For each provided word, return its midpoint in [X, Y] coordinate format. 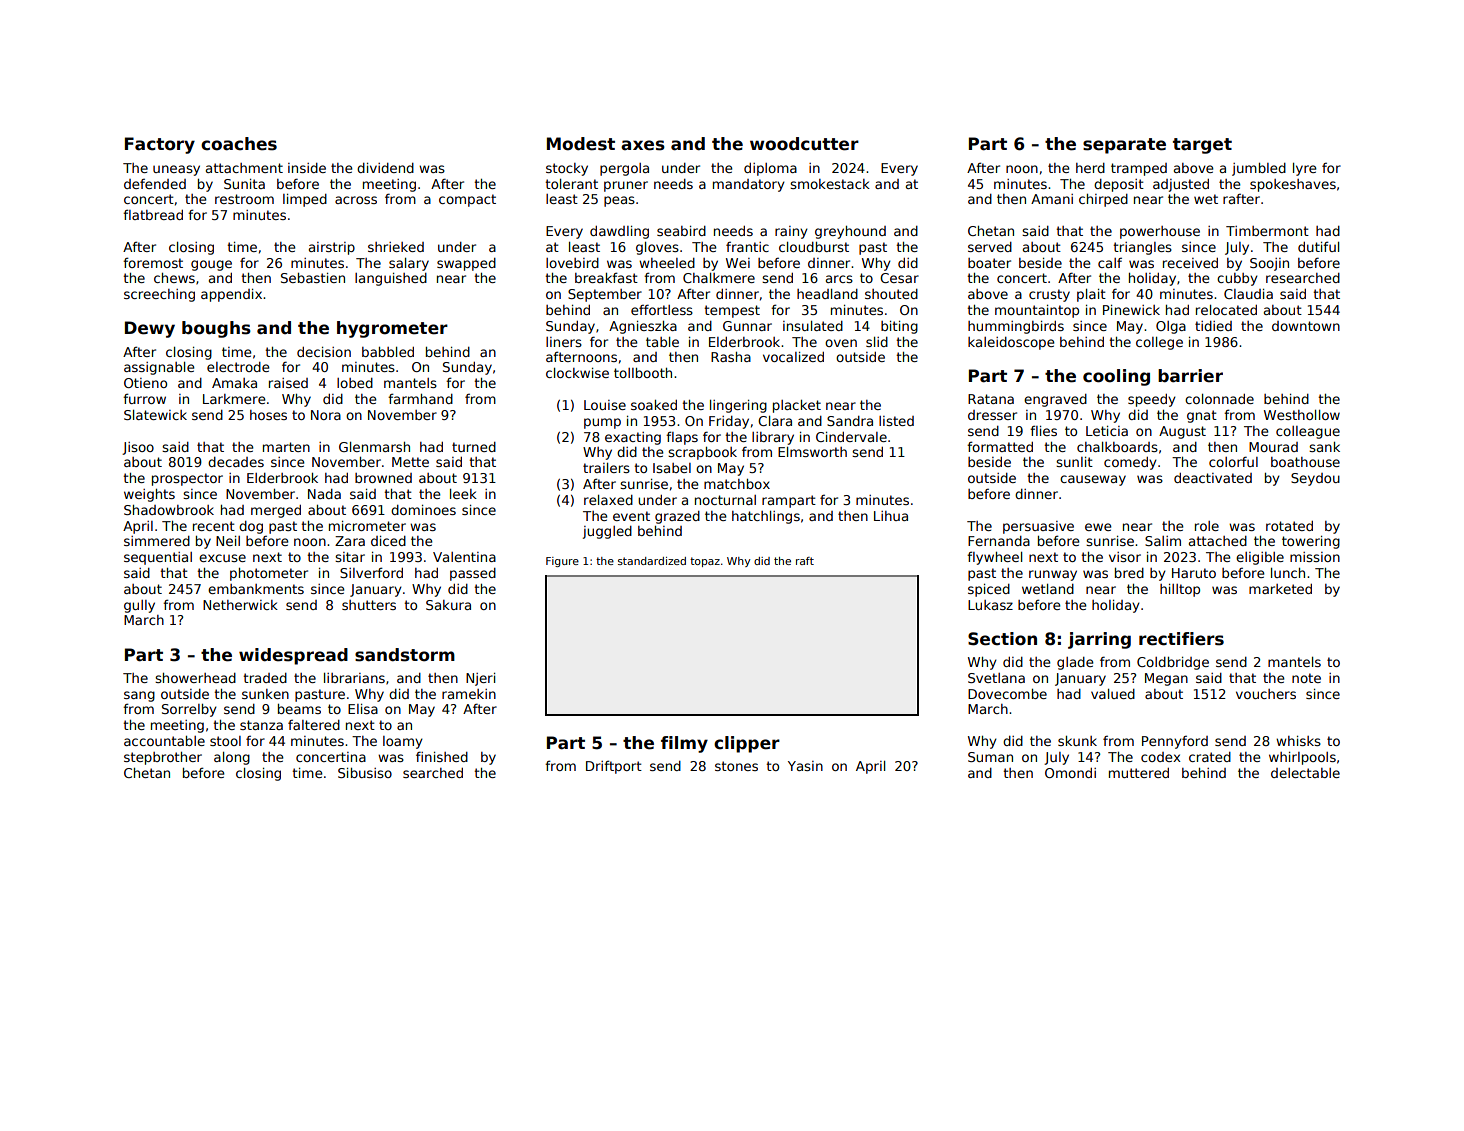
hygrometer [392, 329]
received [1190, 263]
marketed [1280, 589]
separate [1124, 146]
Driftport [614, 767]
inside [307, 168]
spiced [989, 590]
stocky [567, 169]
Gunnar [747, 326]
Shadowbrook [169, 510]
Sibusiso [365, 773]
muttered [1139, 773]
